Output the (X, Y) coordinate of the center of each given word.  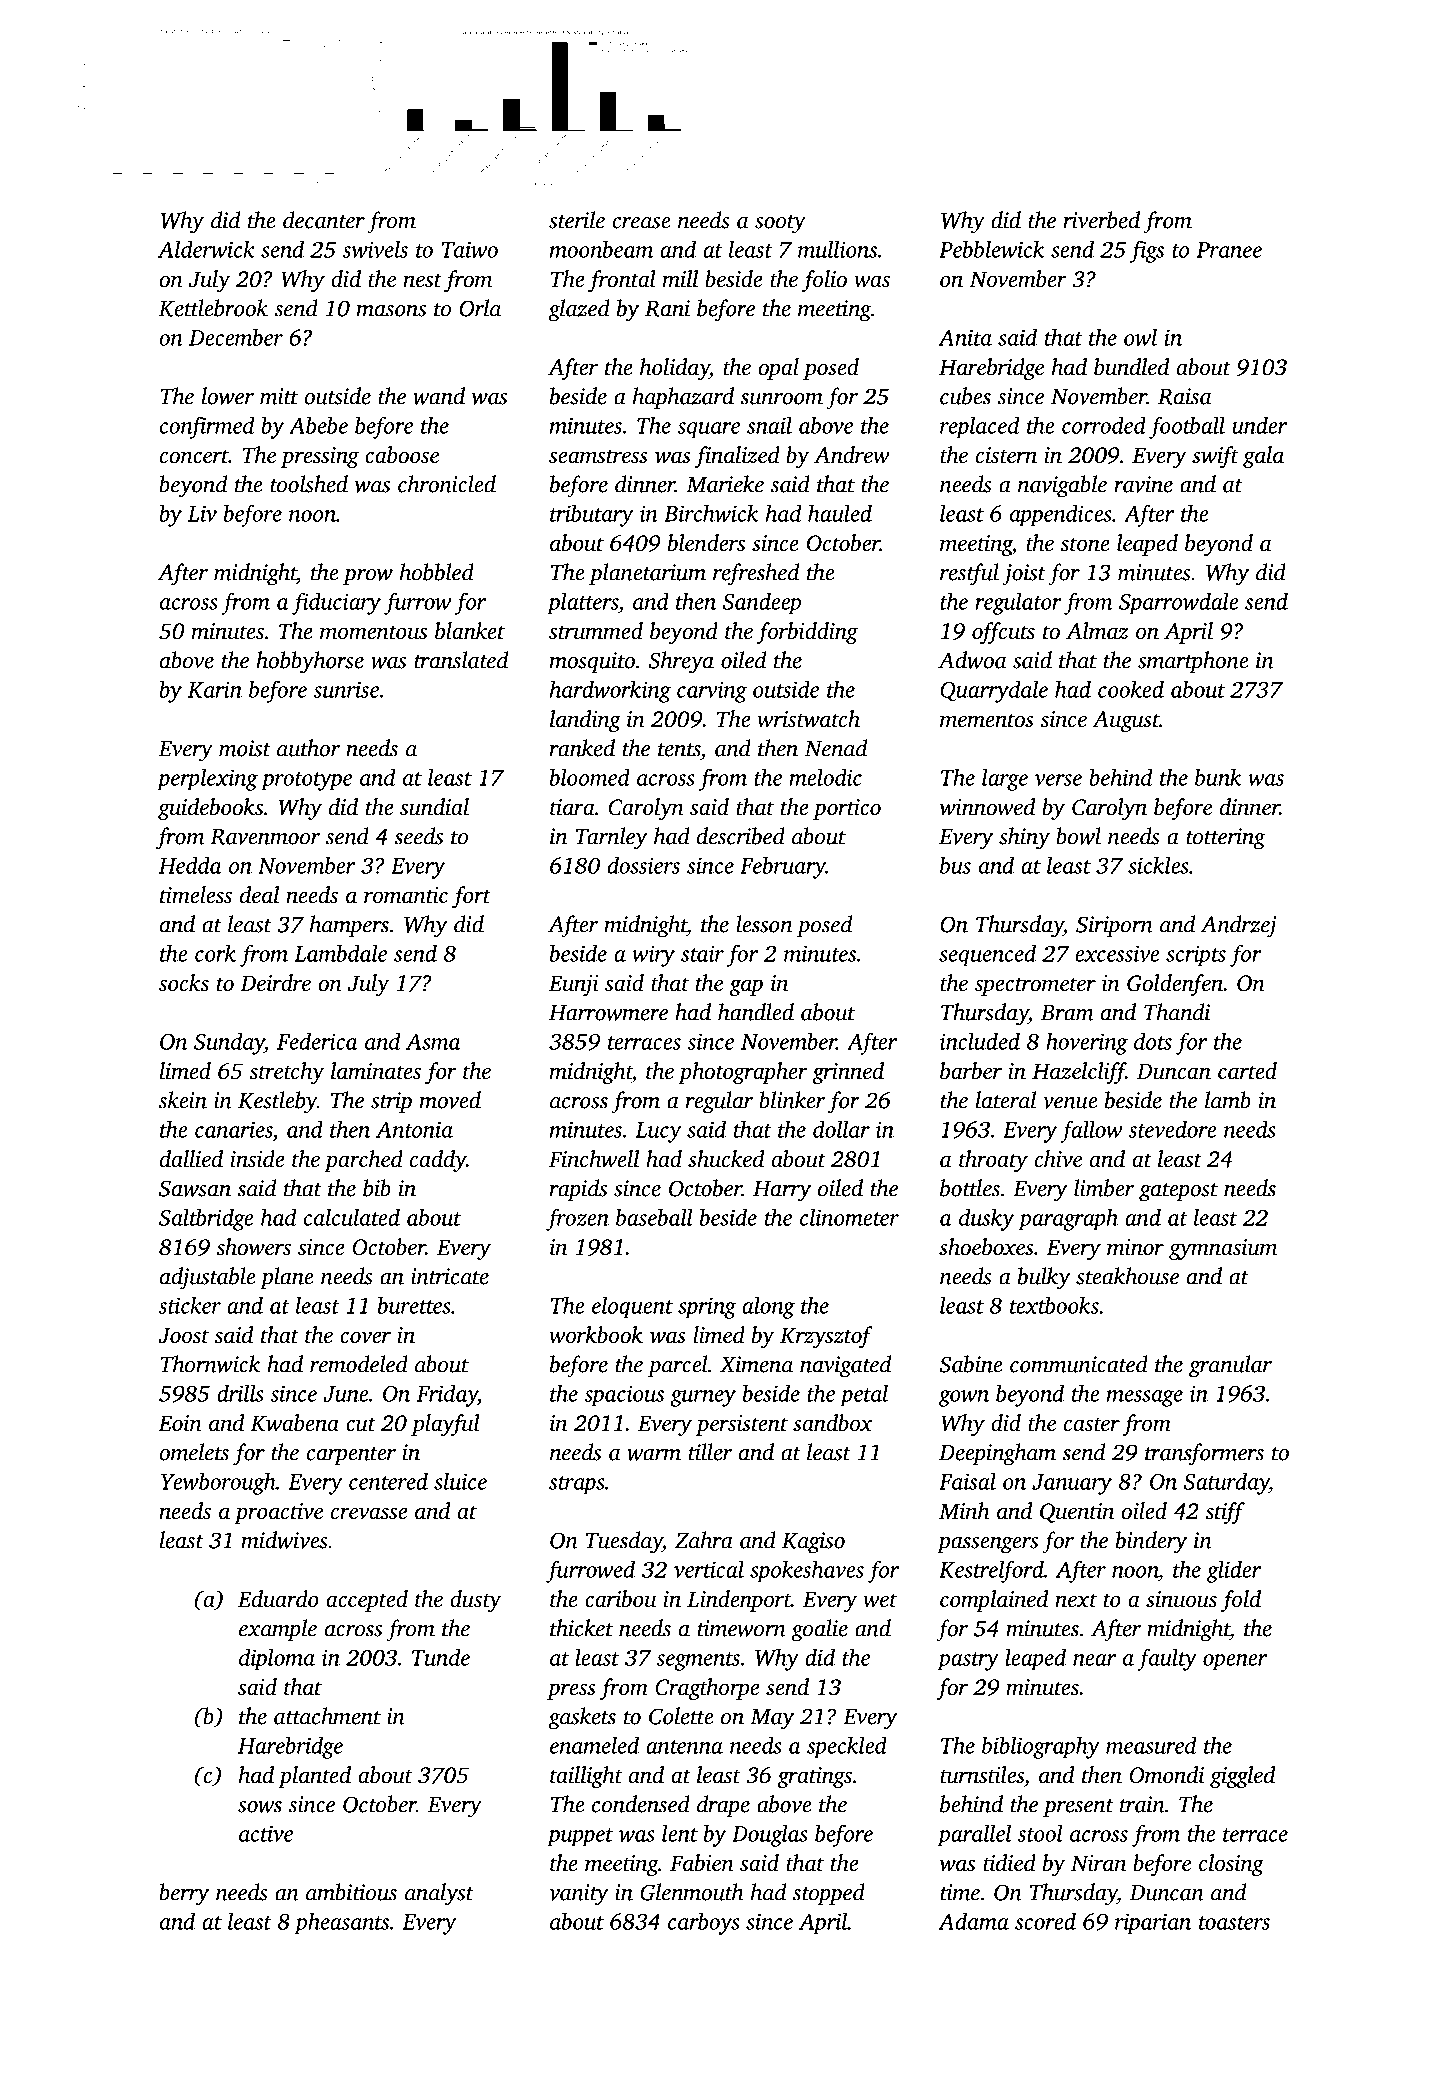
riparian (1153, 1924)
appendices (1061, 516)
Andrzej (1239, 926)
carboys (704, 1924)
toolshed (309, 484)
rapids (578, 1190)
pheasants (341, 1924)
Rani (667, 308)
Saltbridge (206, 1220)
